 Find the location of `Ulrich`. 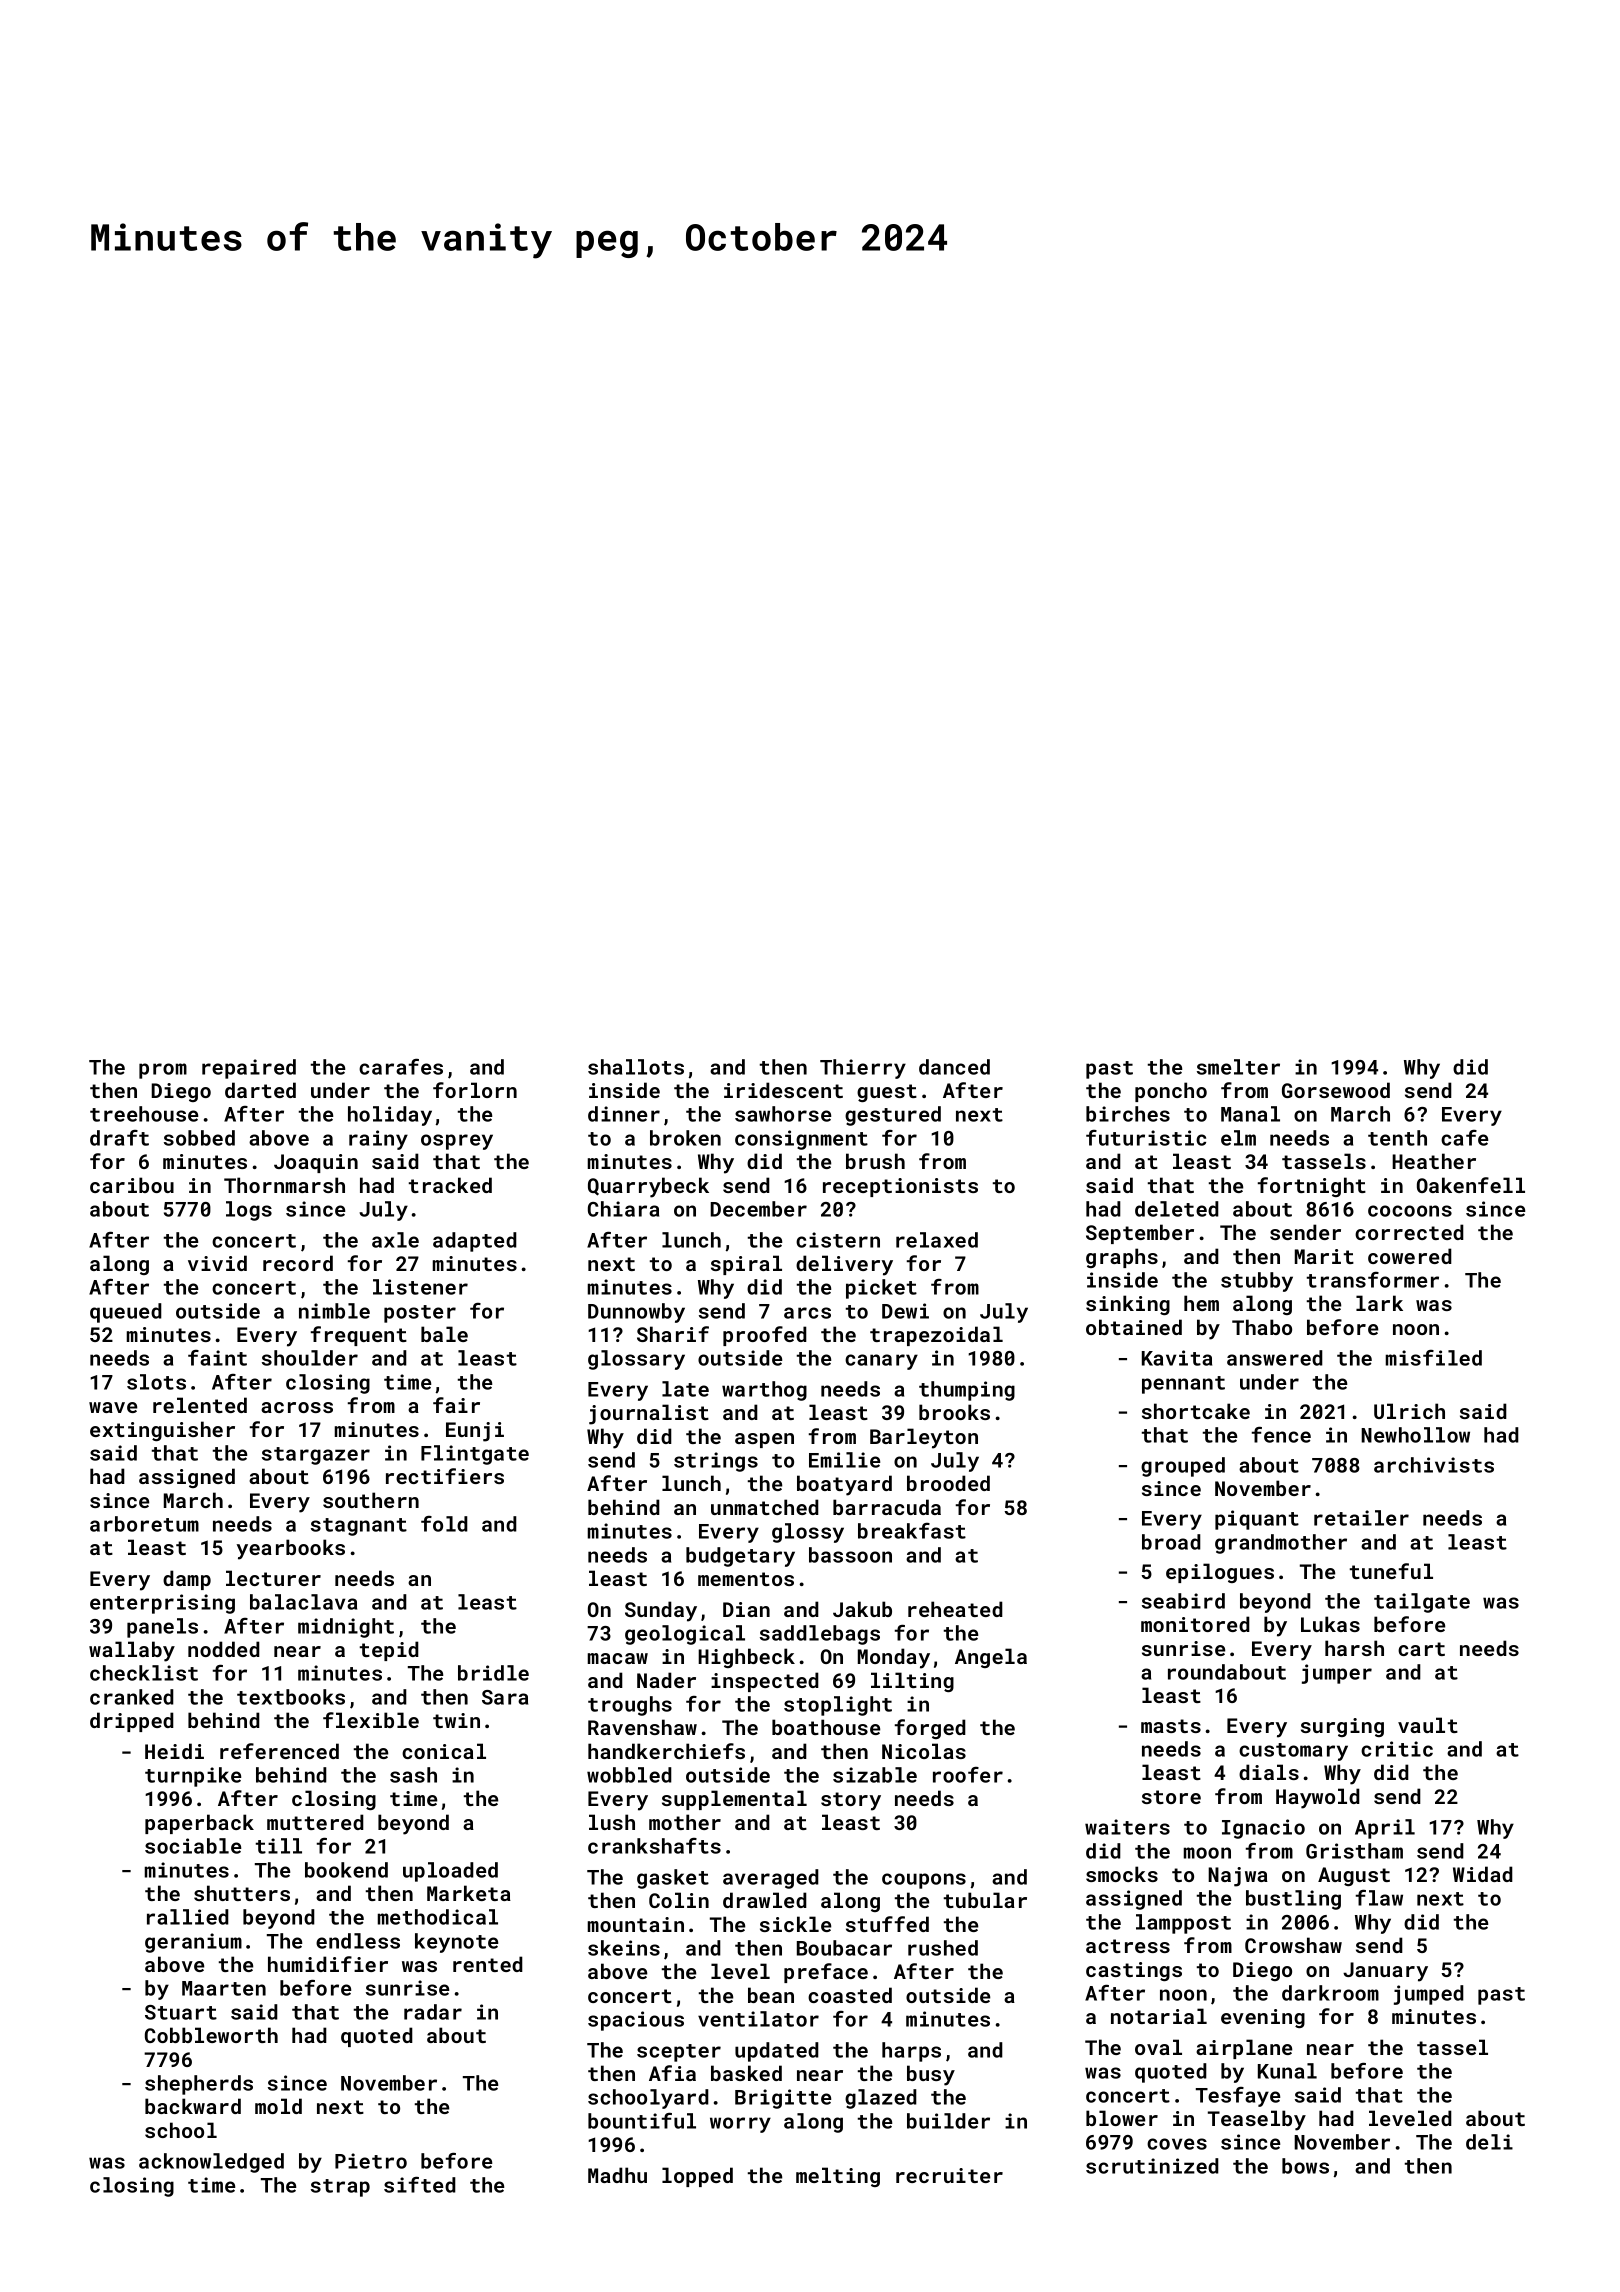

Ulrich is located at coordinates (1409, 1411).
